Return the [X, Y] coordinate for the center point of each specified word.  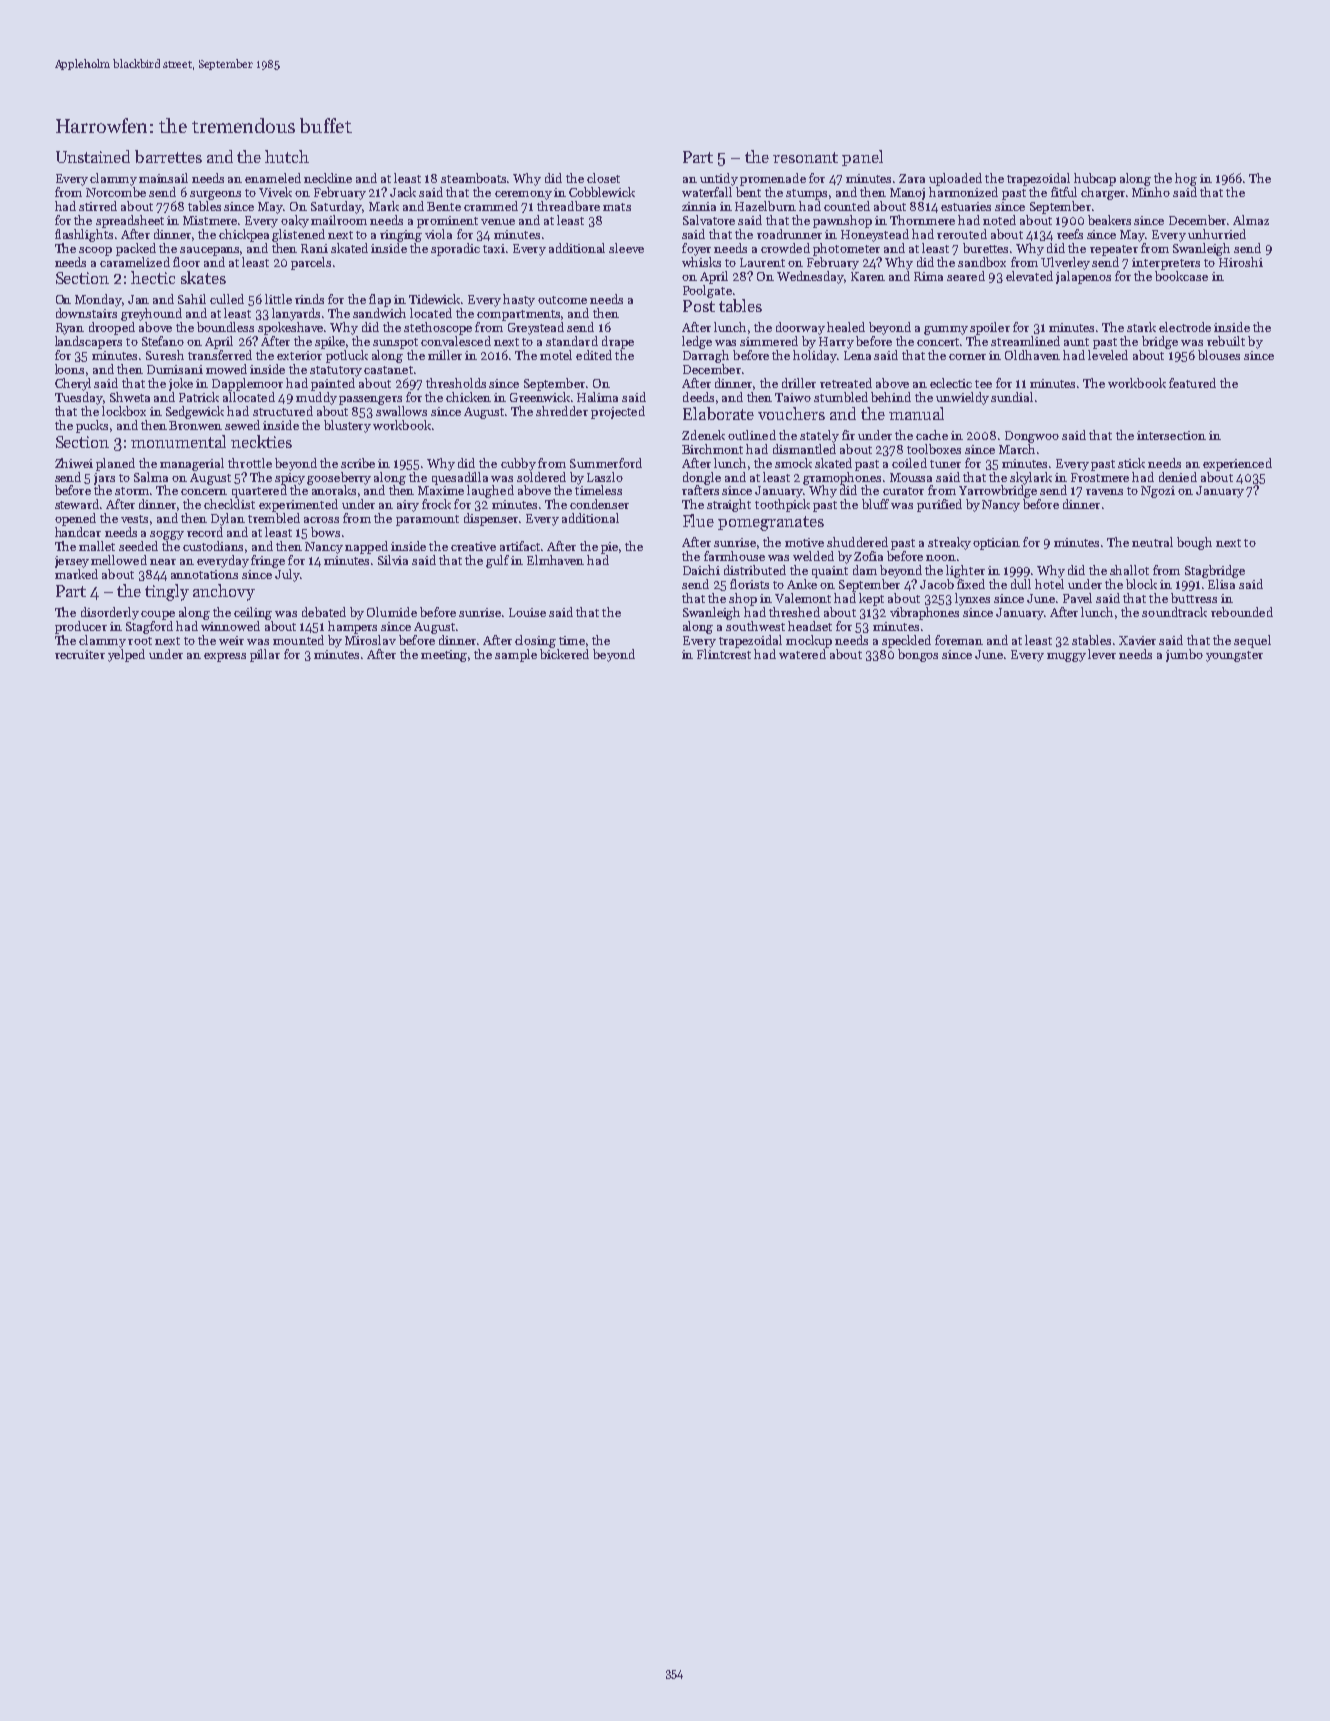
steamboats [474, 178]
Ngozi [1158, 492]
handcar [78, 532]
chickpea [244, 235]
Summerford [606, 463]
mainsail [163, 178]
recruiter [80, 654]
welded [813, 556]
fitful [1064, 192]
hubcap [1095, 179]
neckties [261, 441]
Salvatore [709, 220]
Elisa [1221, 584]
